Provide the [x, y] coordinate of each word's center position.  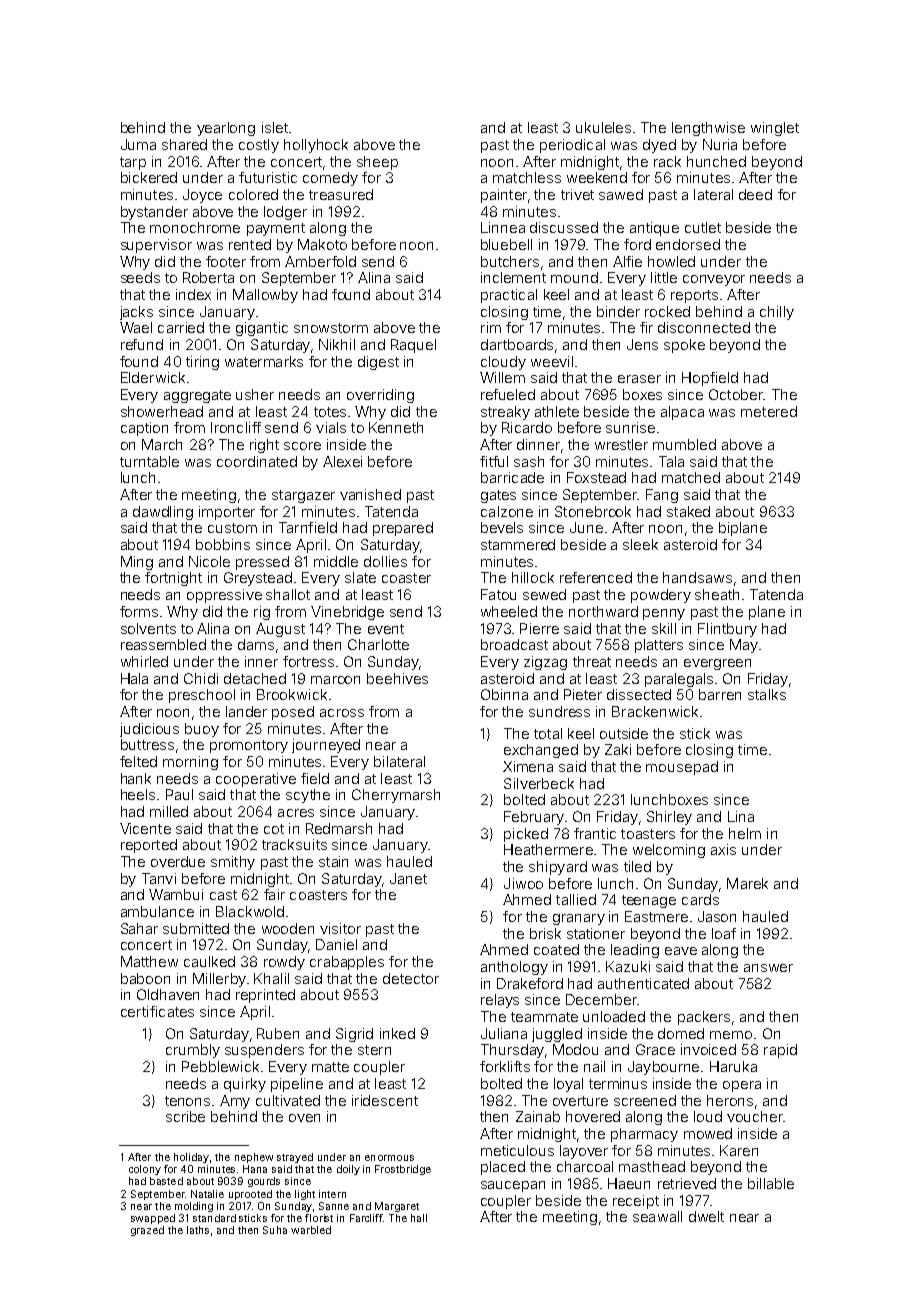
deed [755, 194]
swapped [153, 1219]
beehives [397, 678]
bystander [154, 213]
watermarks [264, 361]
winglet [775, 129]
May [744, 646]
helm [745, 833]
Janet [408, 878]
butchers [510, 261]
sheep [377, 163]
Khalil [271, 978]
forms [139, 611]
